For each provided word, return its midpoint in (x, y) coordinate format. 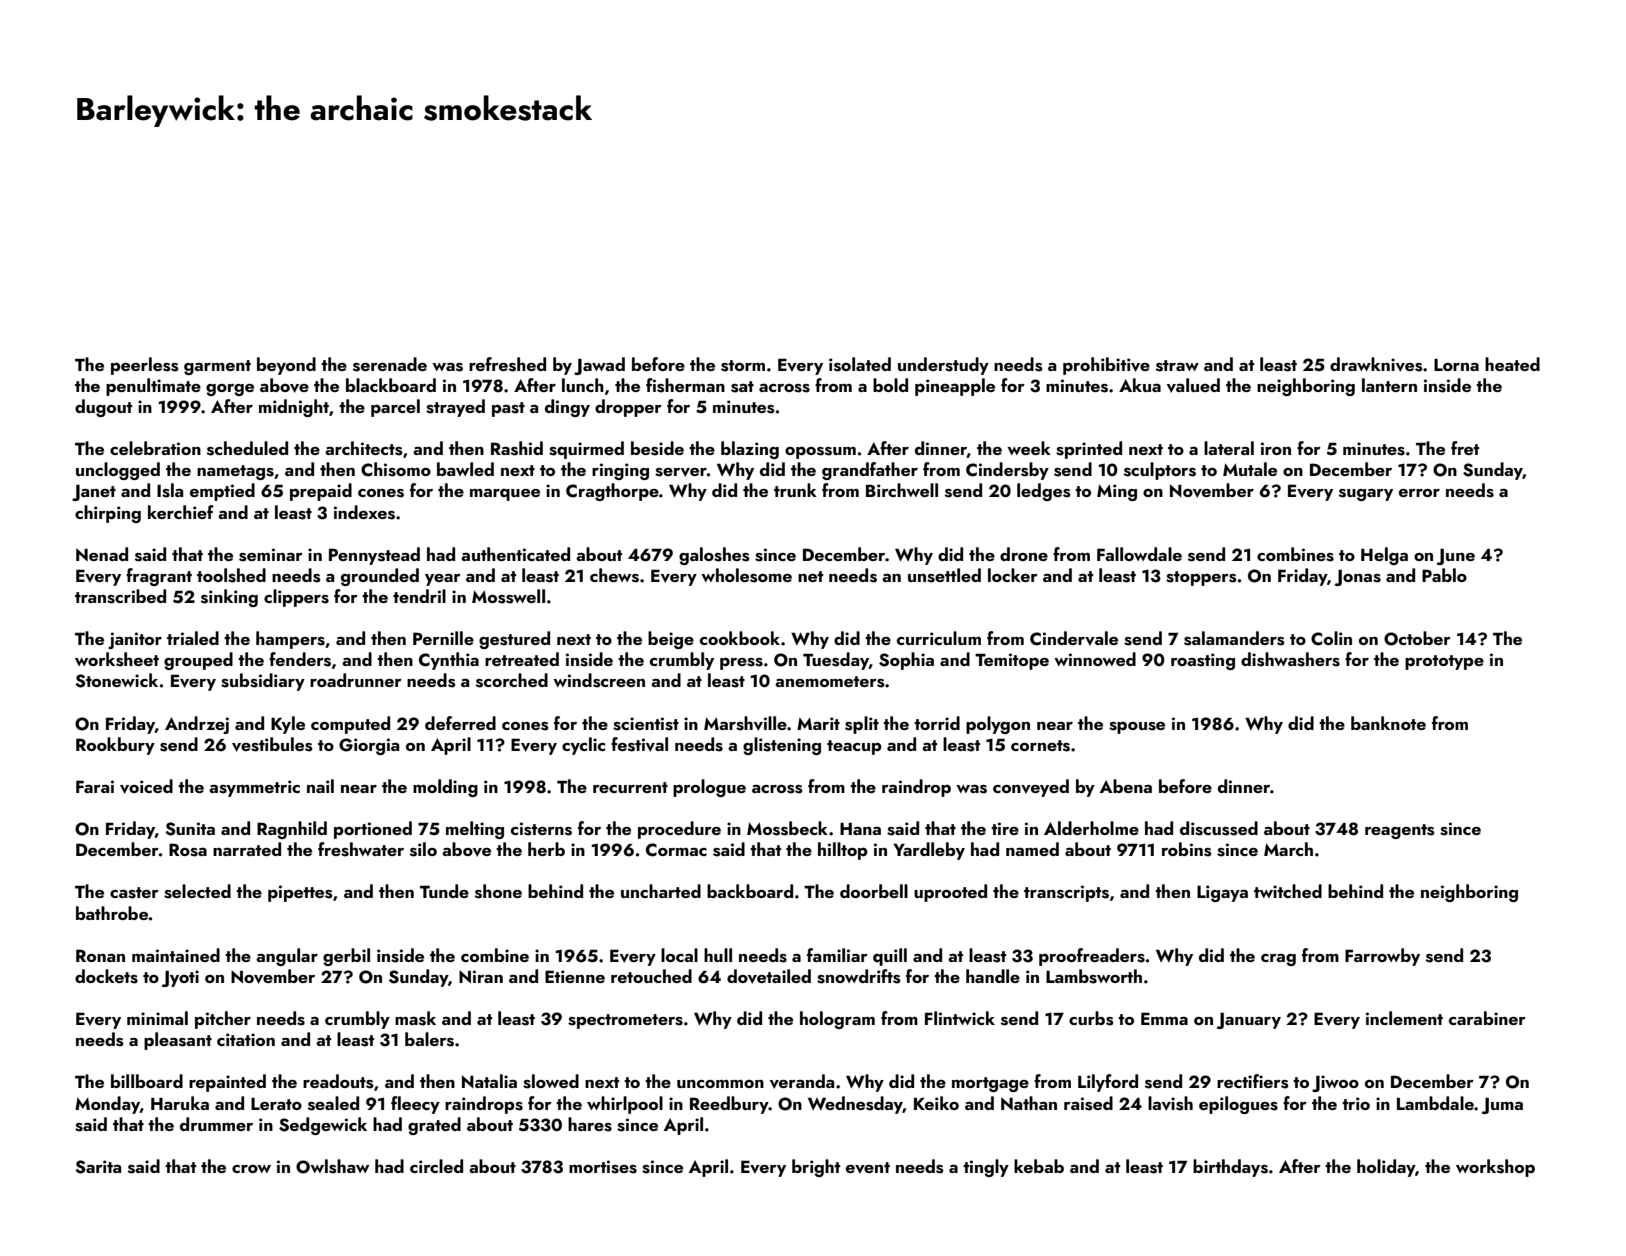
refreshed (507, 364)
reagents (1400, 831)
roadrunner (356, 680)
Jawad (599, 366)
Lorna (1456, 365)
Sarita (98, 1167)
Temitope (1012, 661)
